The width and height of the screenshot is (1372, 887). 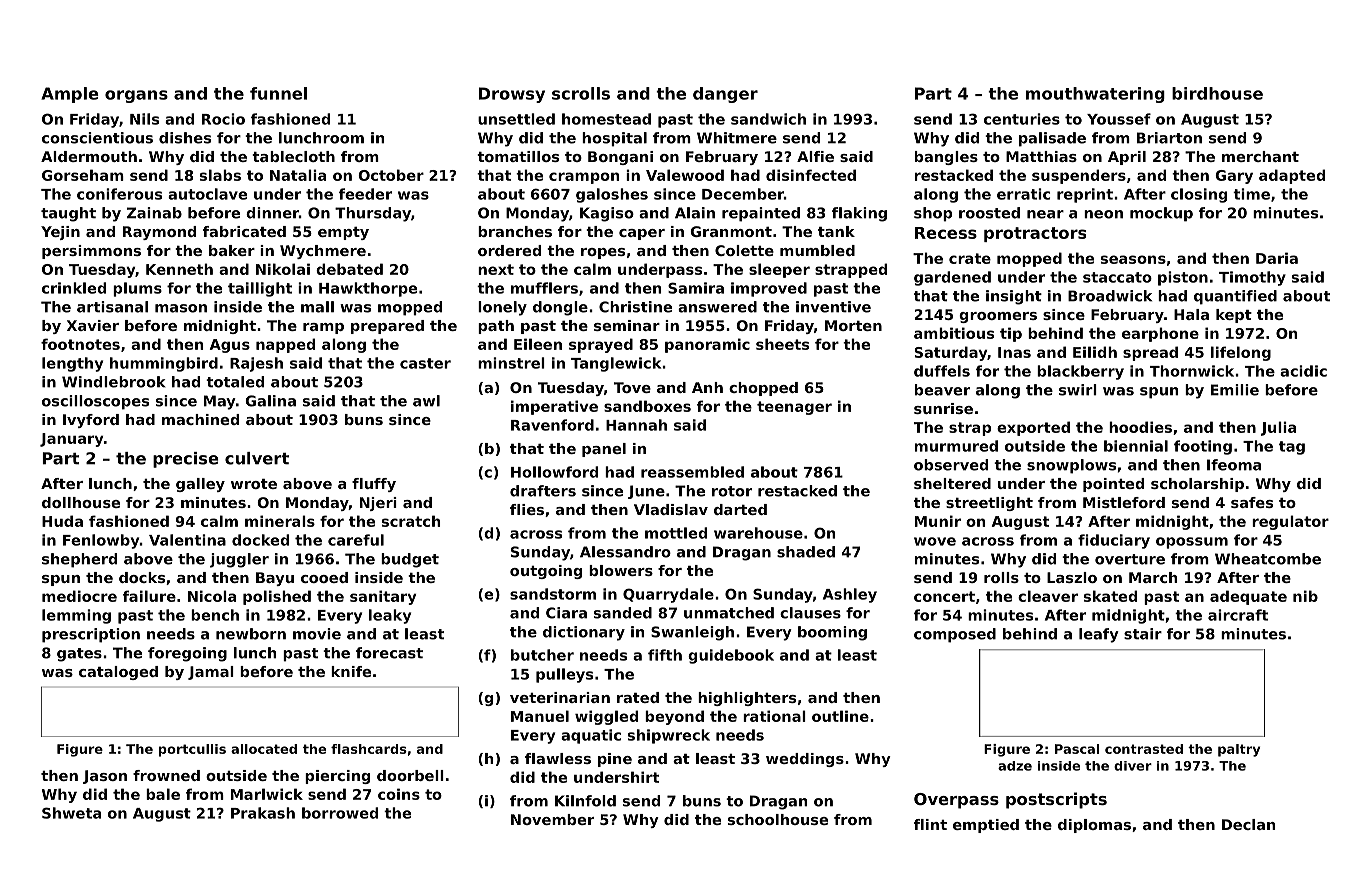 I want to click on composed, so click(x=955, y=635).
